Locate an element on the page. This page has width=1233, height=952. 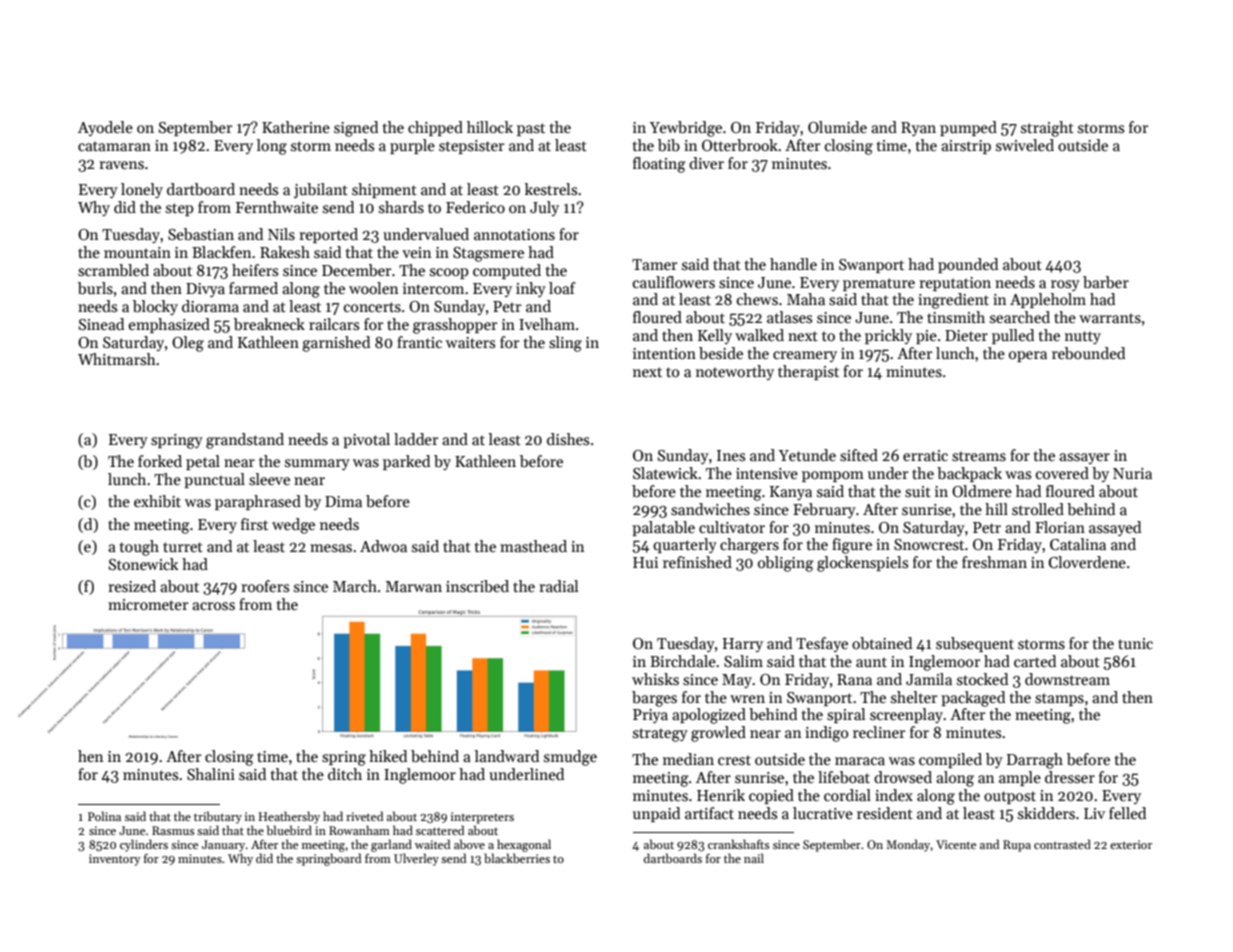
lonely is located at coordinates (142, 190).
